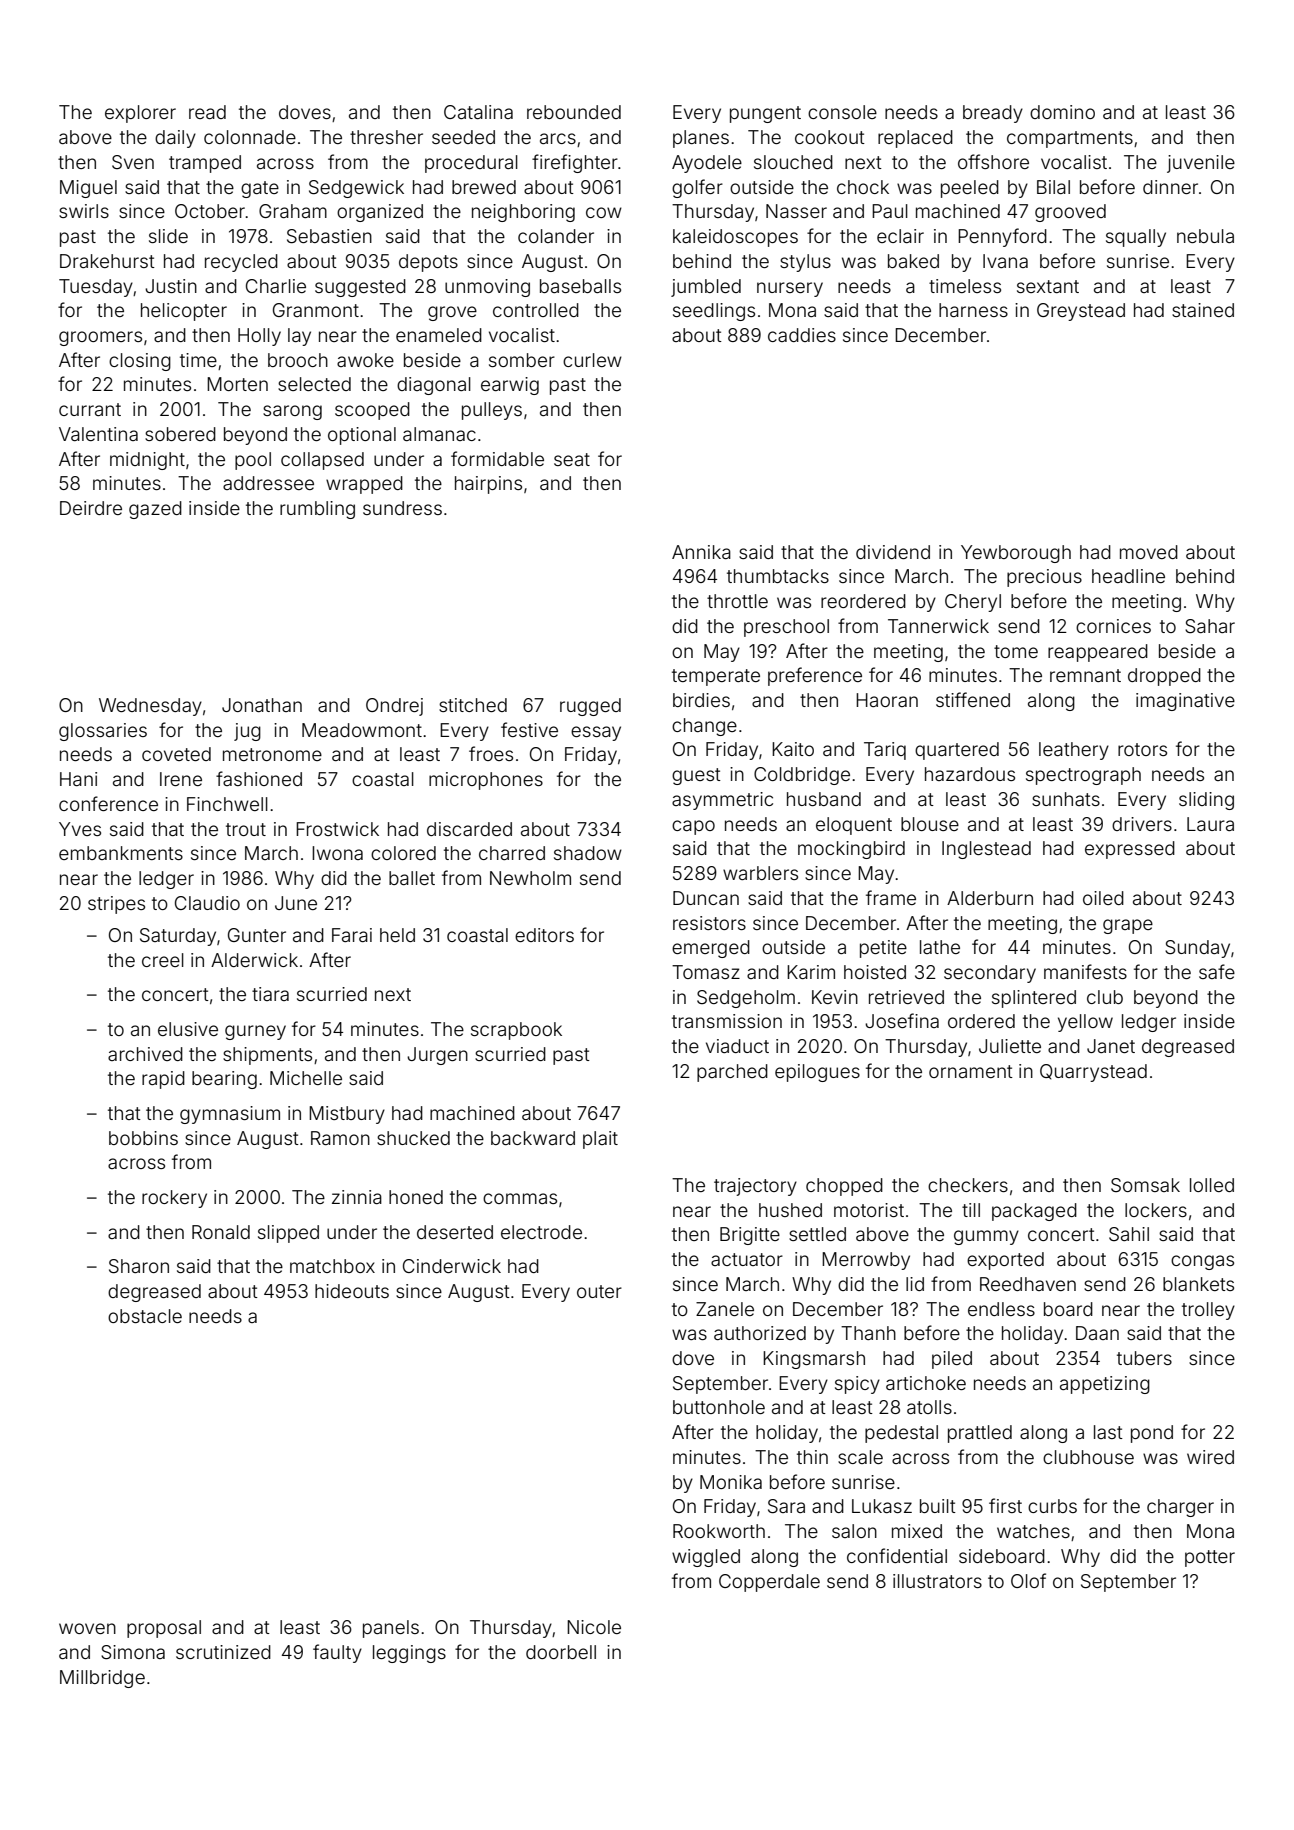  Describe the element at coordinates (701, 552) in the screenshot. I see `Annika` at that location.
